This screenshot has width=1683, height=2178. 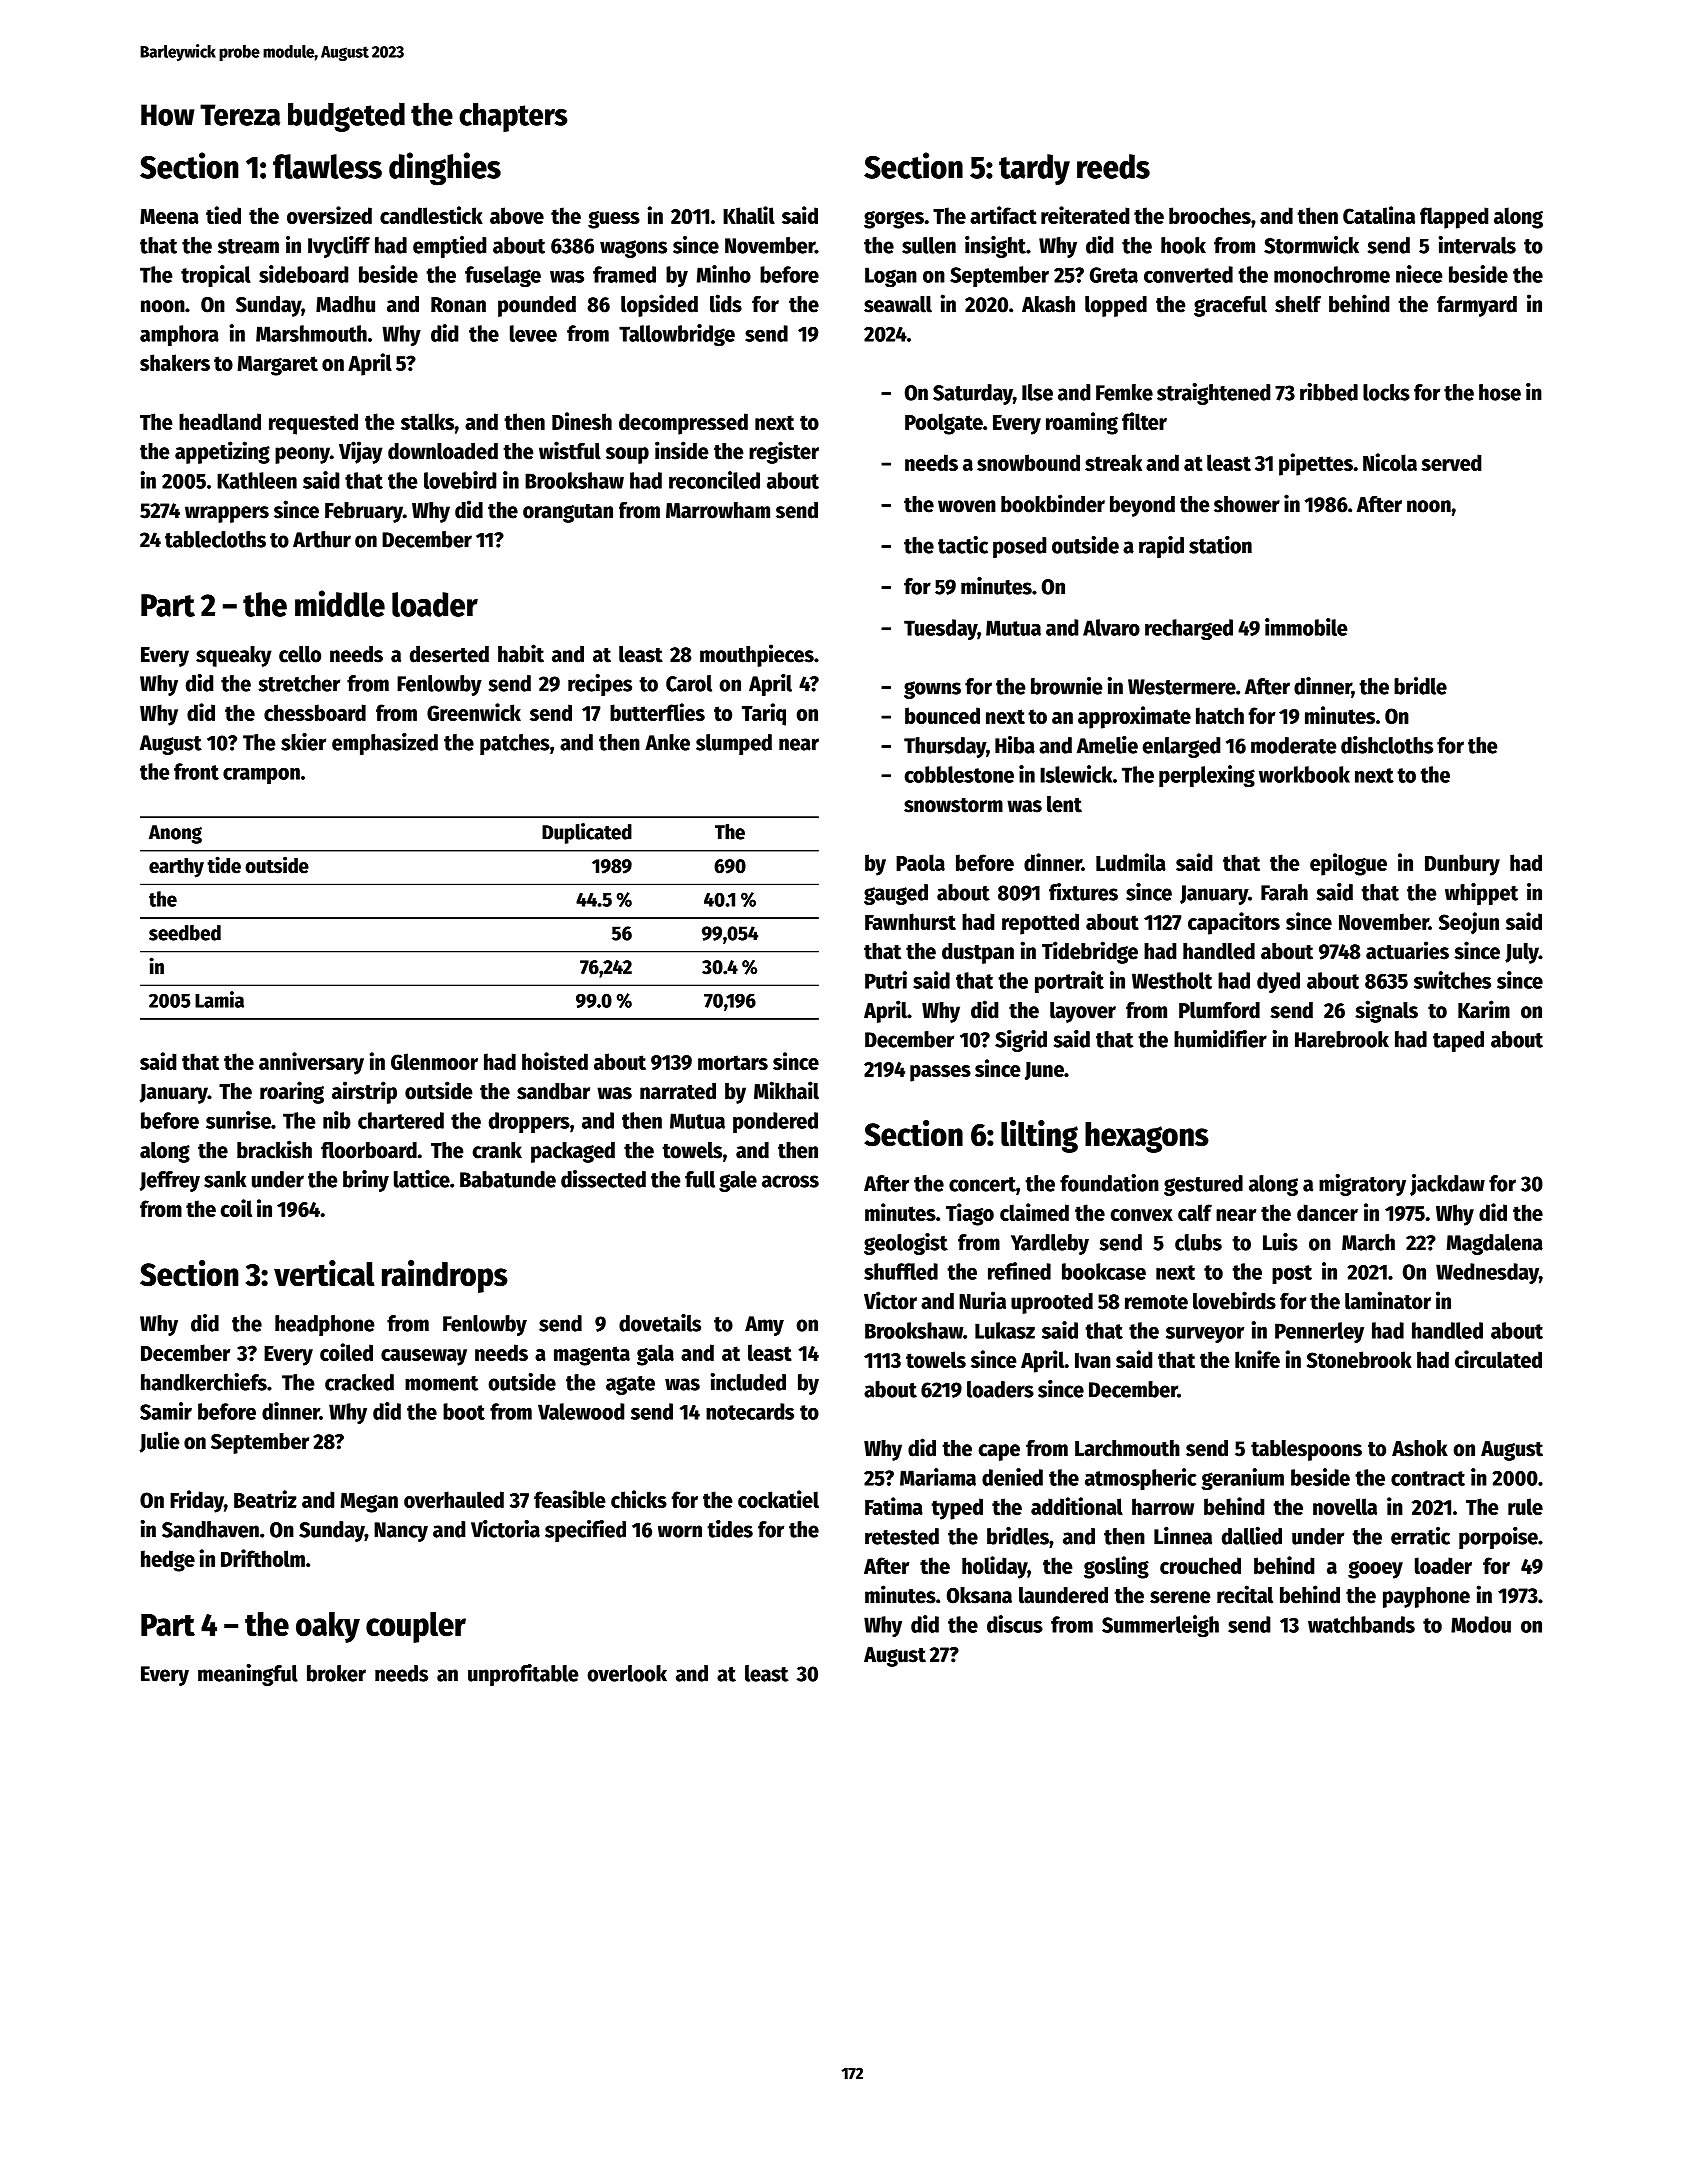 I want to click on coupler, so click(x=416, y=1627).
